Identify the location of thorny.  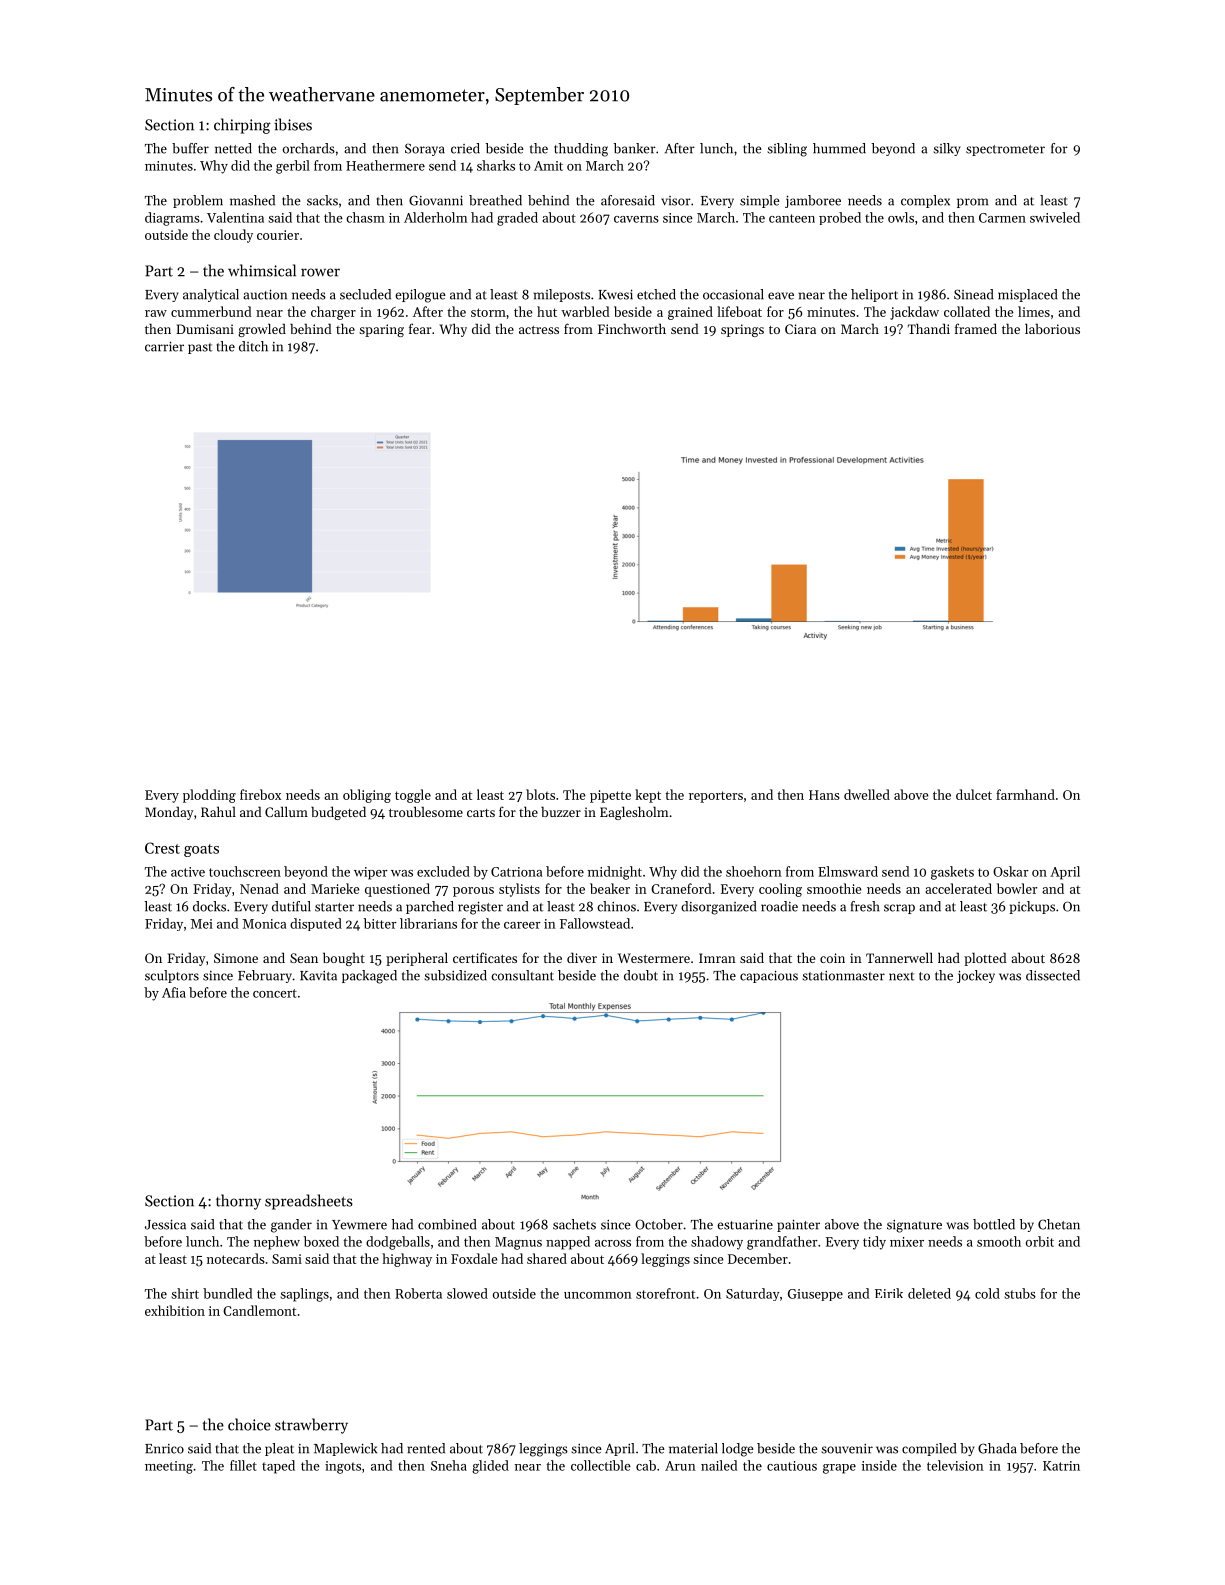
(238, 1202).
